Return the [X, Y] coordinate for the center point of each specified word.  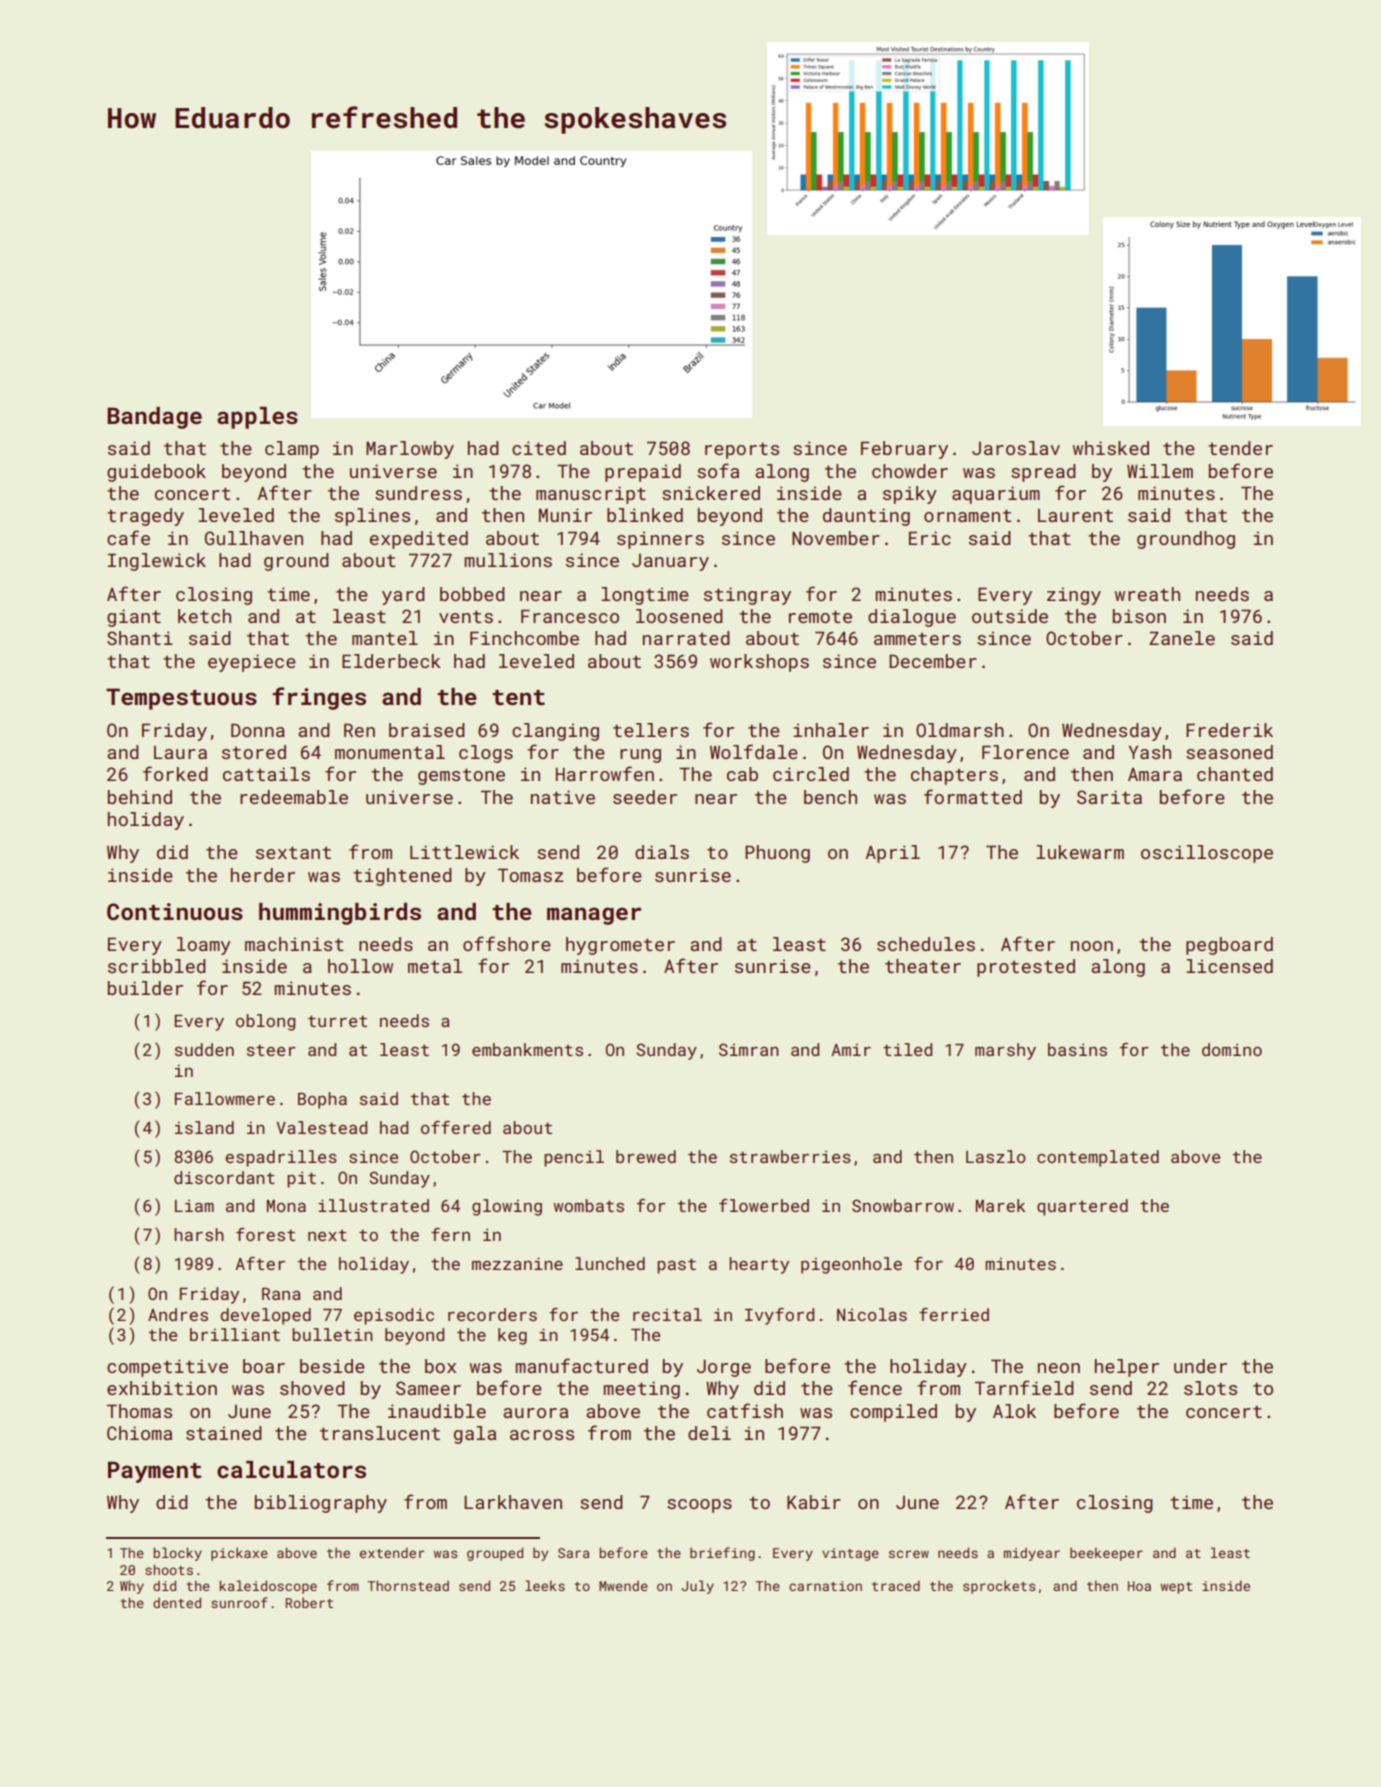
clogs [486, 754]
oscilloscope [1207, 854]
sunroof [239, 1602]
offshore [507, 943]
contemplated [1098, 1158]
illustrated [373, 1205]
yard [403, 596]
